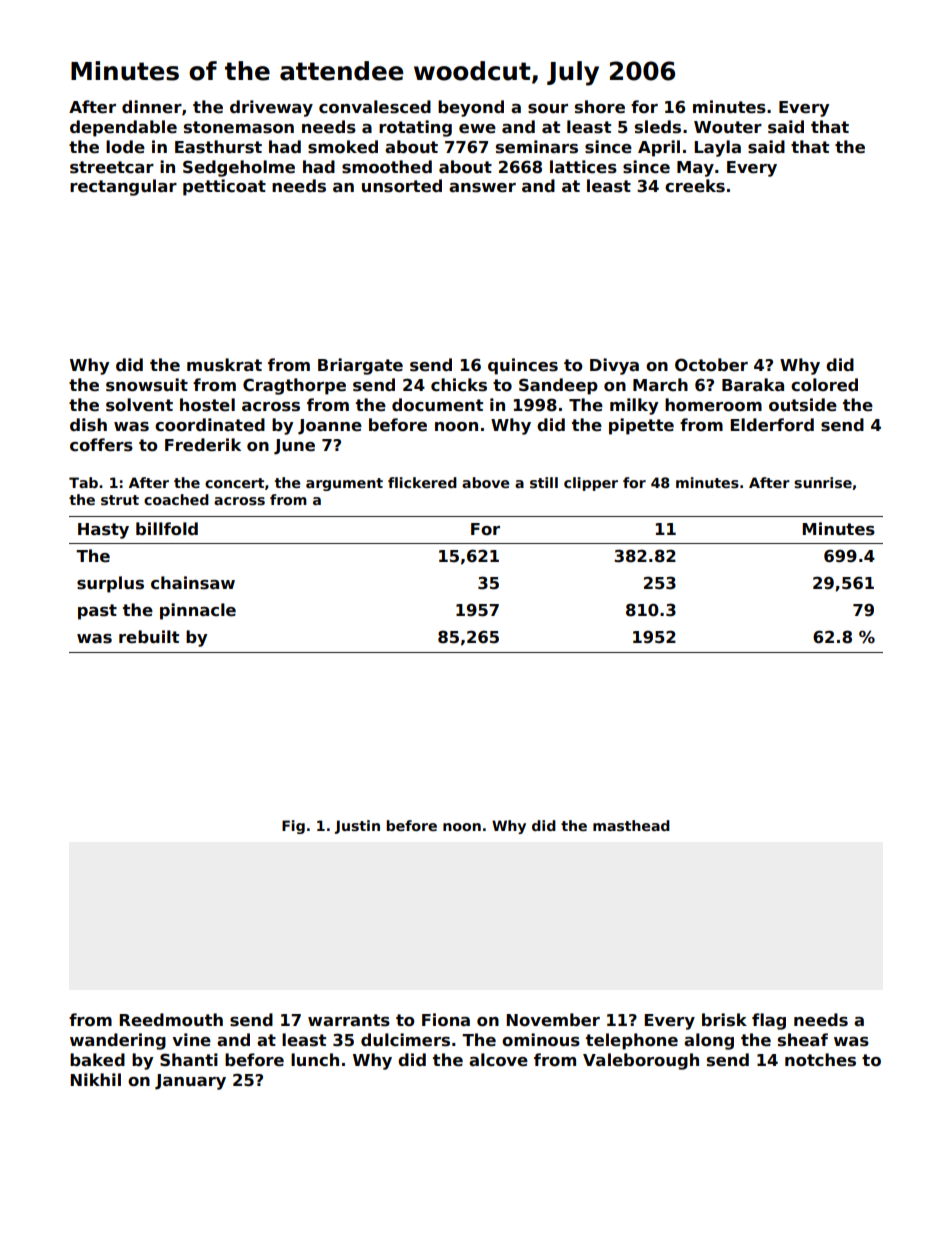 The width and height of the document is (952, 1233). What do you see at coordinates (437, 405) in the document?
I see `document` at bounding box center [437, 405].
